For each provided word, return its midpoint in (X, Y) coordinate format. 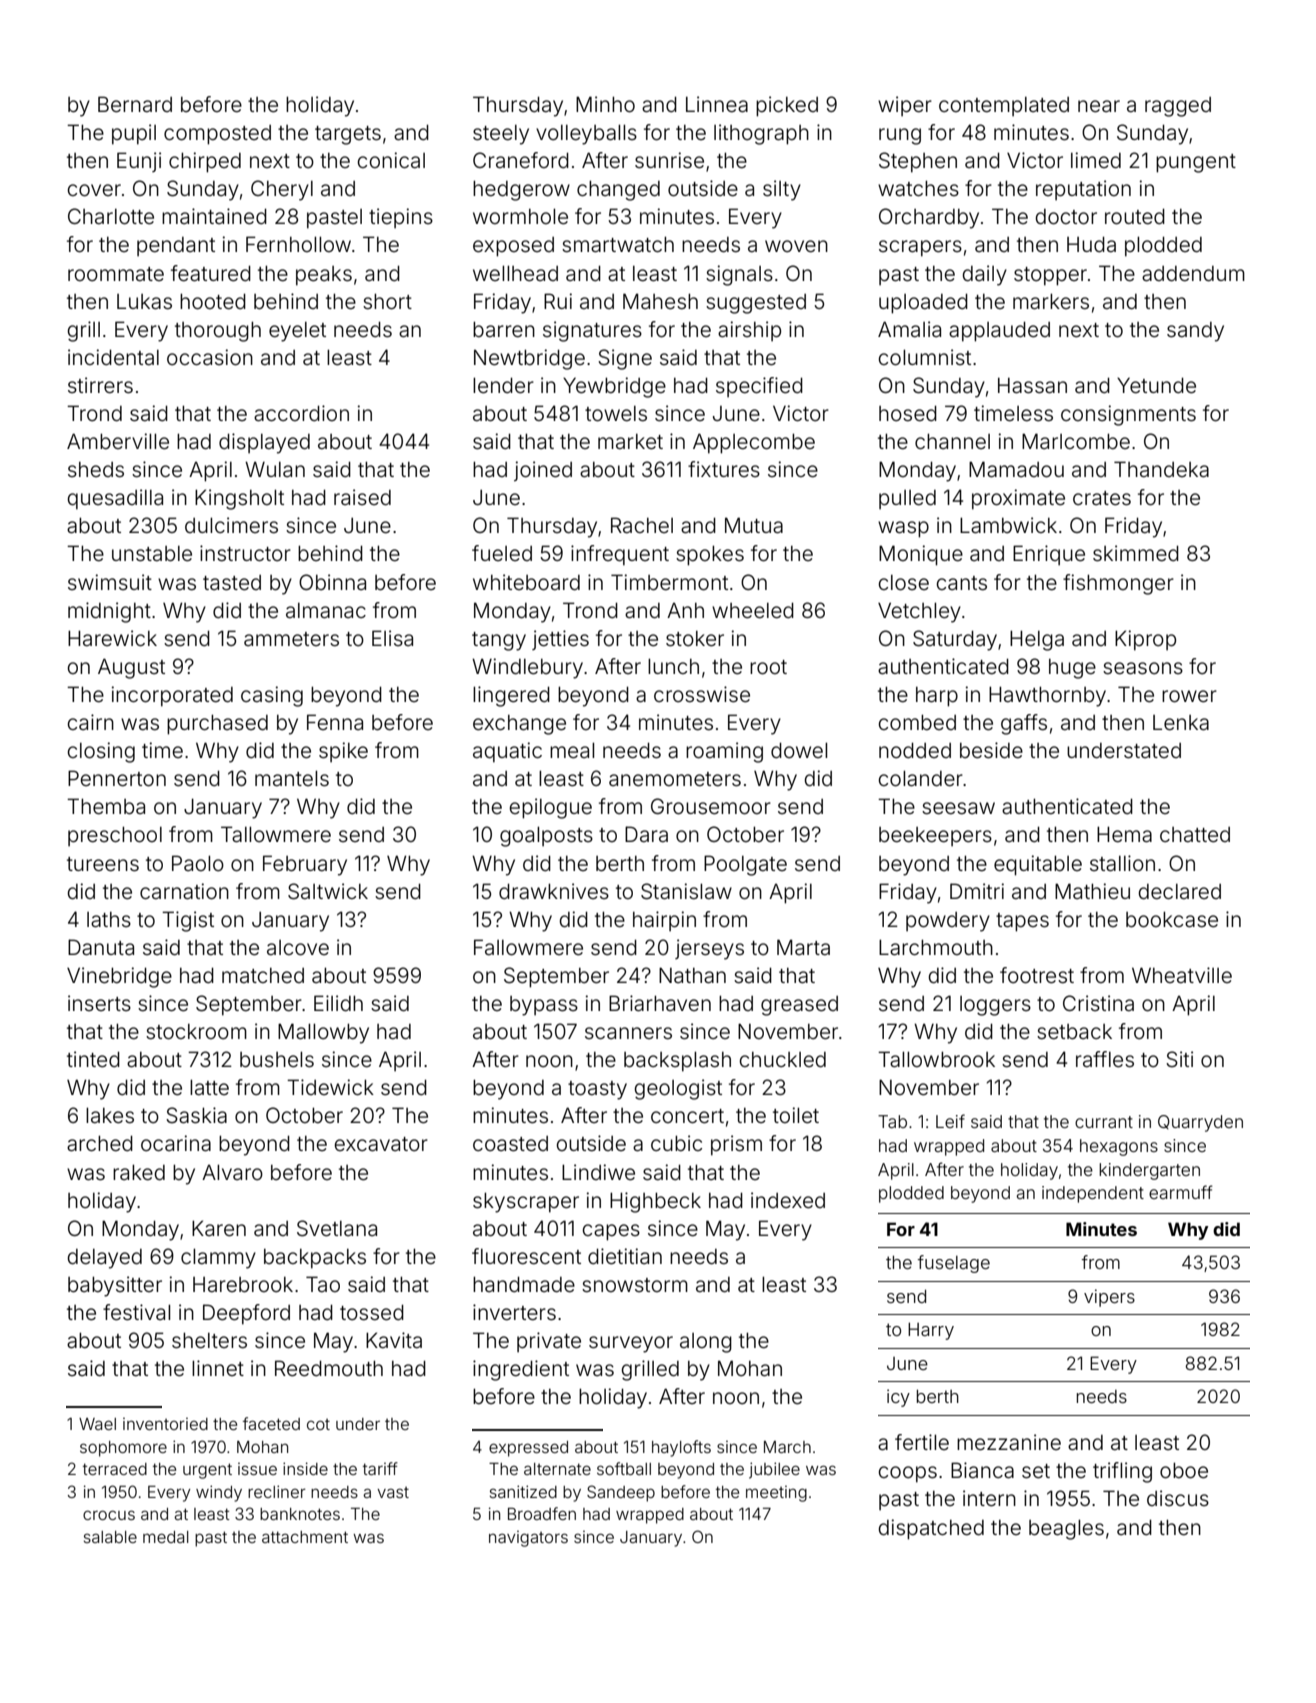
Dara (646, 834)
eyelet (297, 332)
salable (110, 1537)
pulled (907, 499)
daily (984, 275)
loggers (995, 1006)
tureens (103, 864)
